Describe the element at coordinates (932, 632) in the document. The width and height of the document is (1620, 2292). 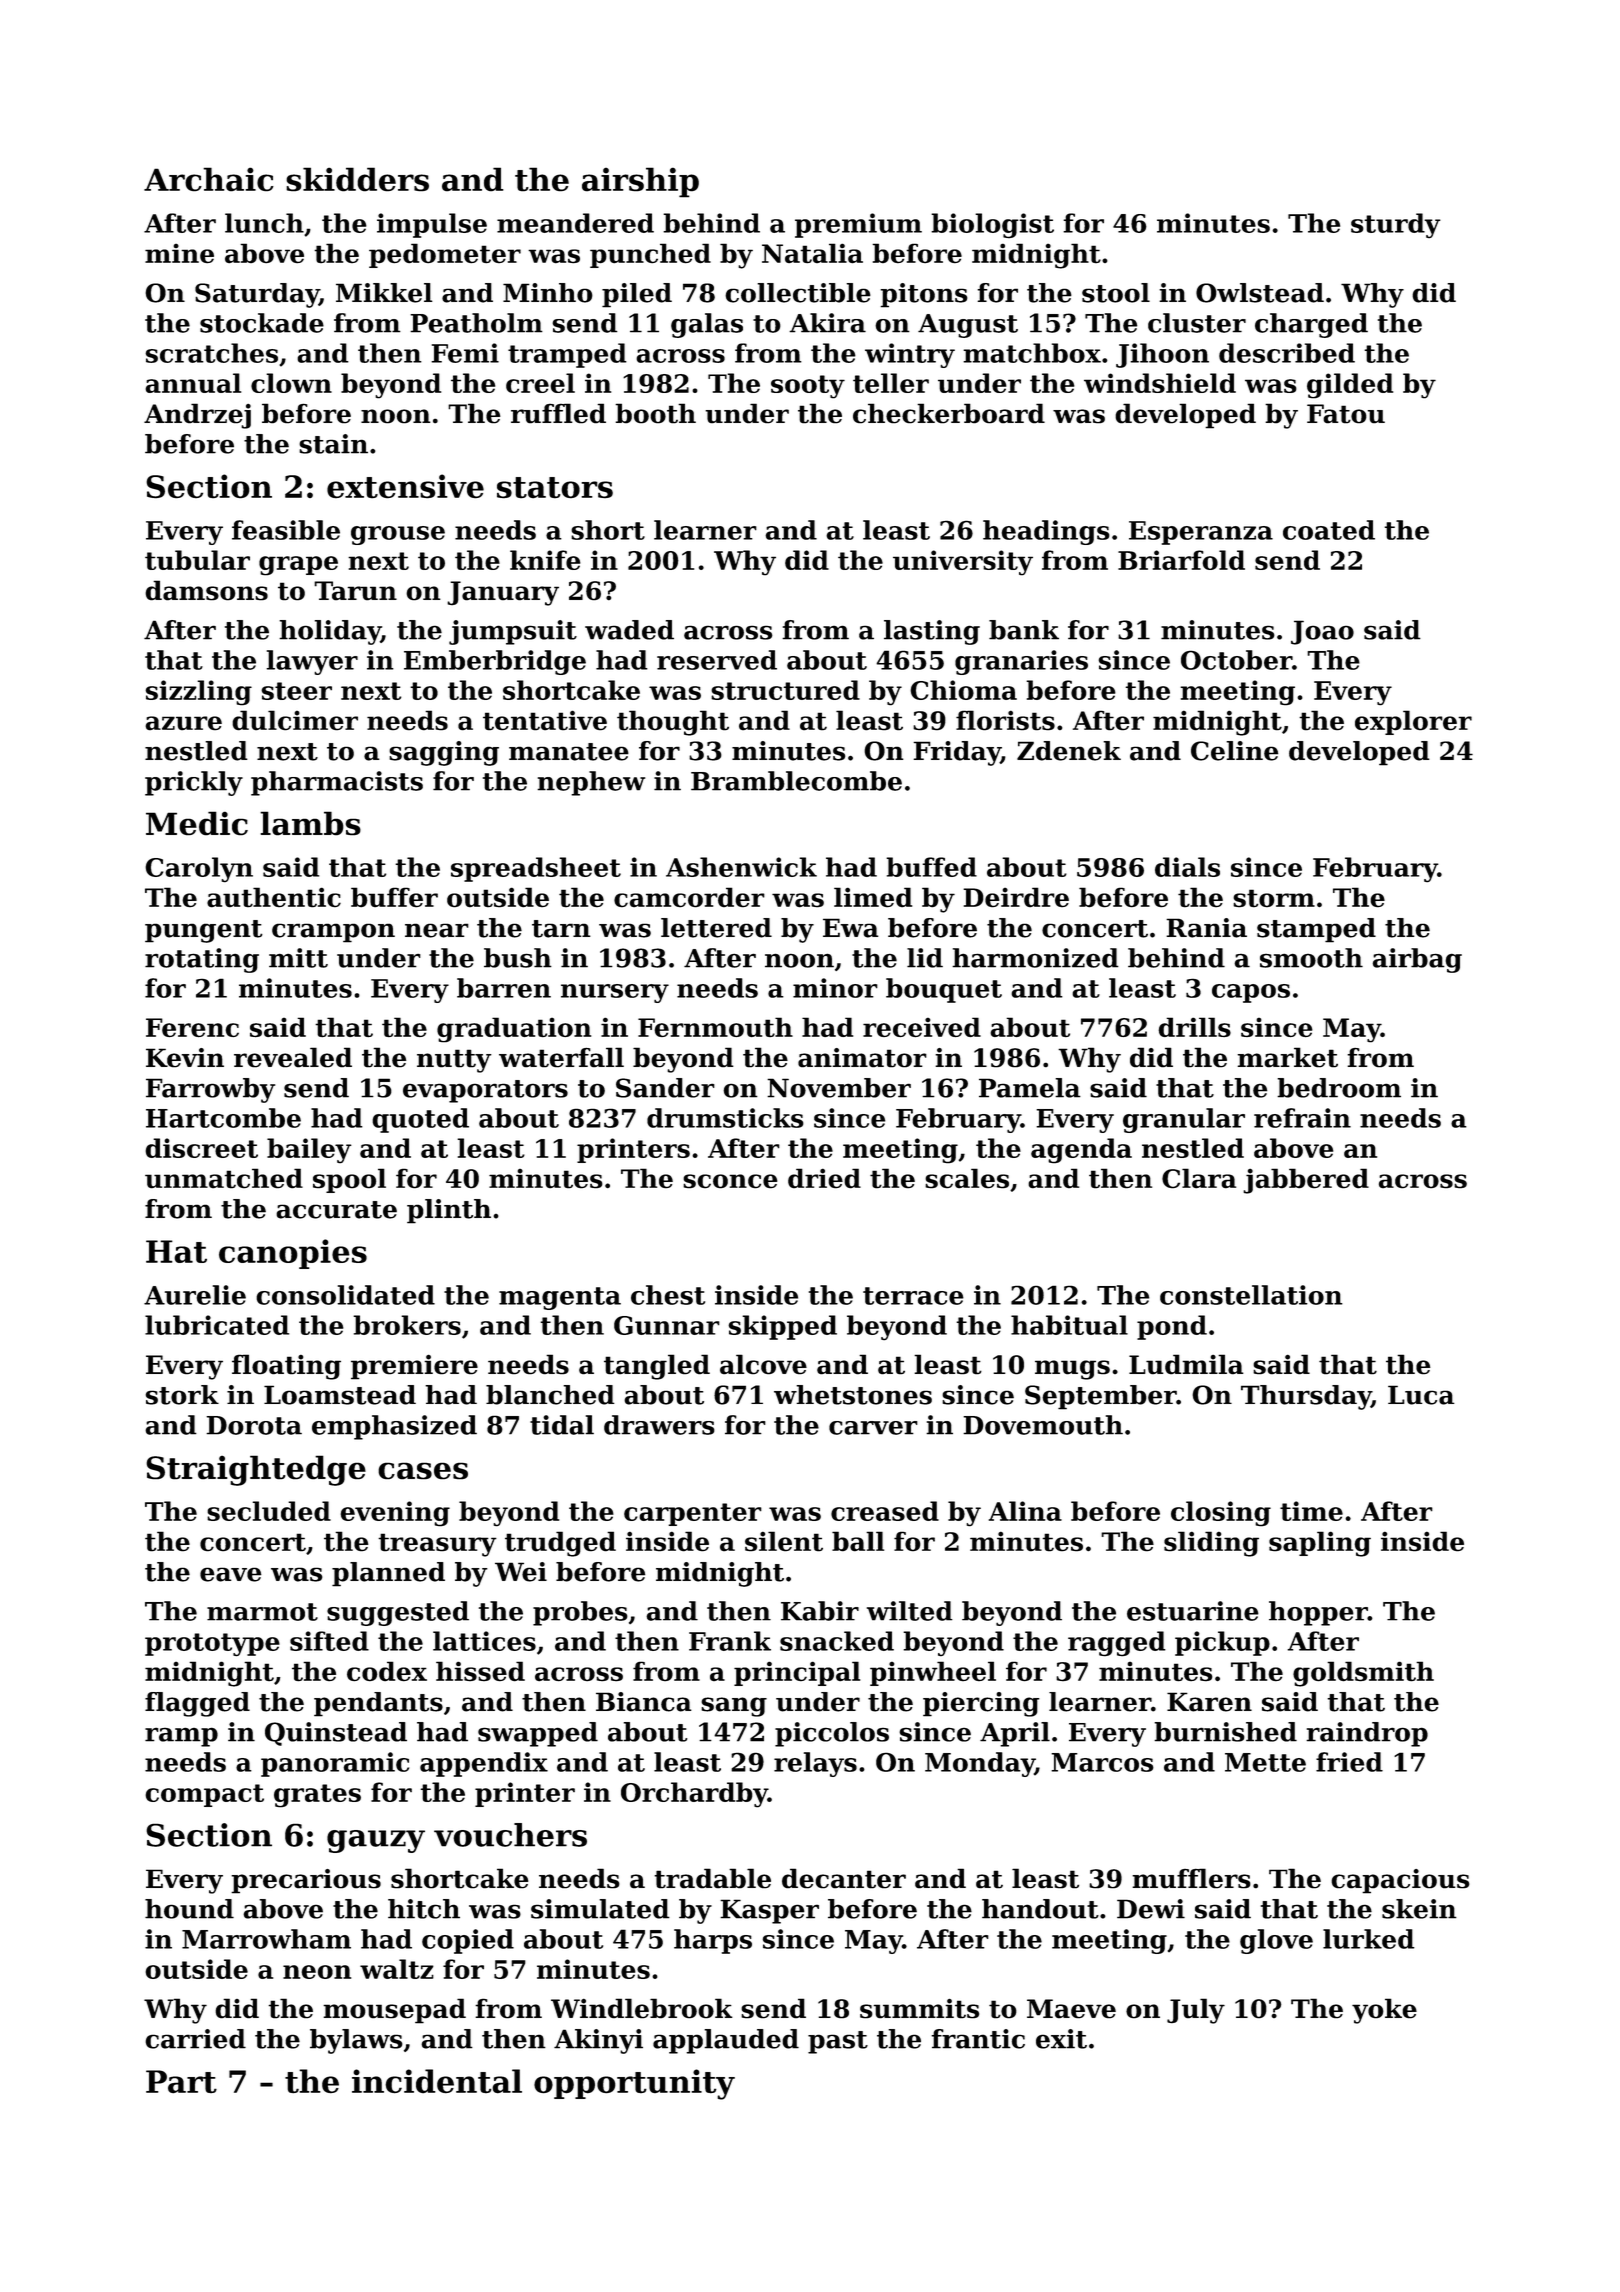
I see `lasting` at that location.
